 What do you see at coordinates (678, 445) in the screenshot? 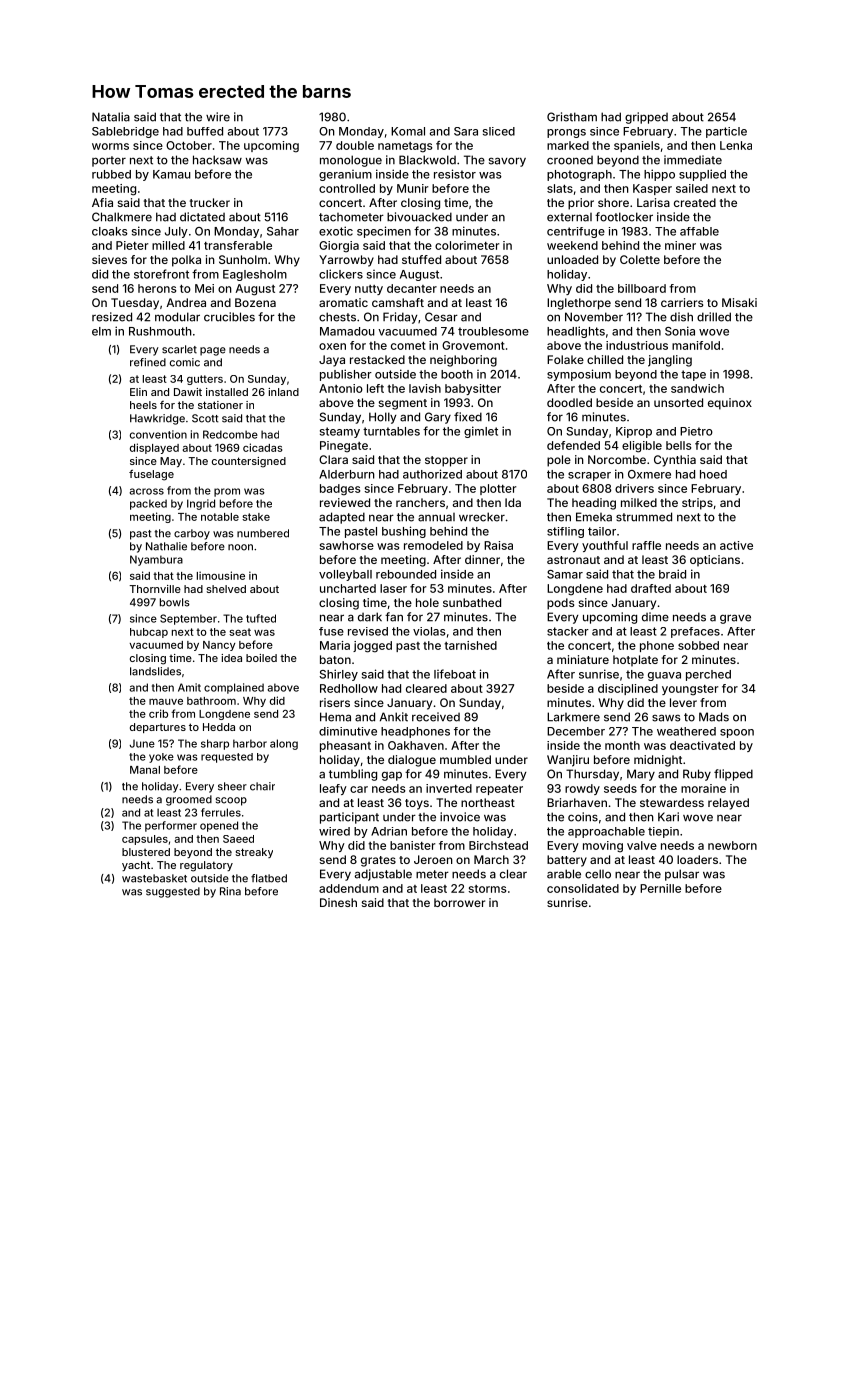
I see `bells` at bounding box center [678, 445].
